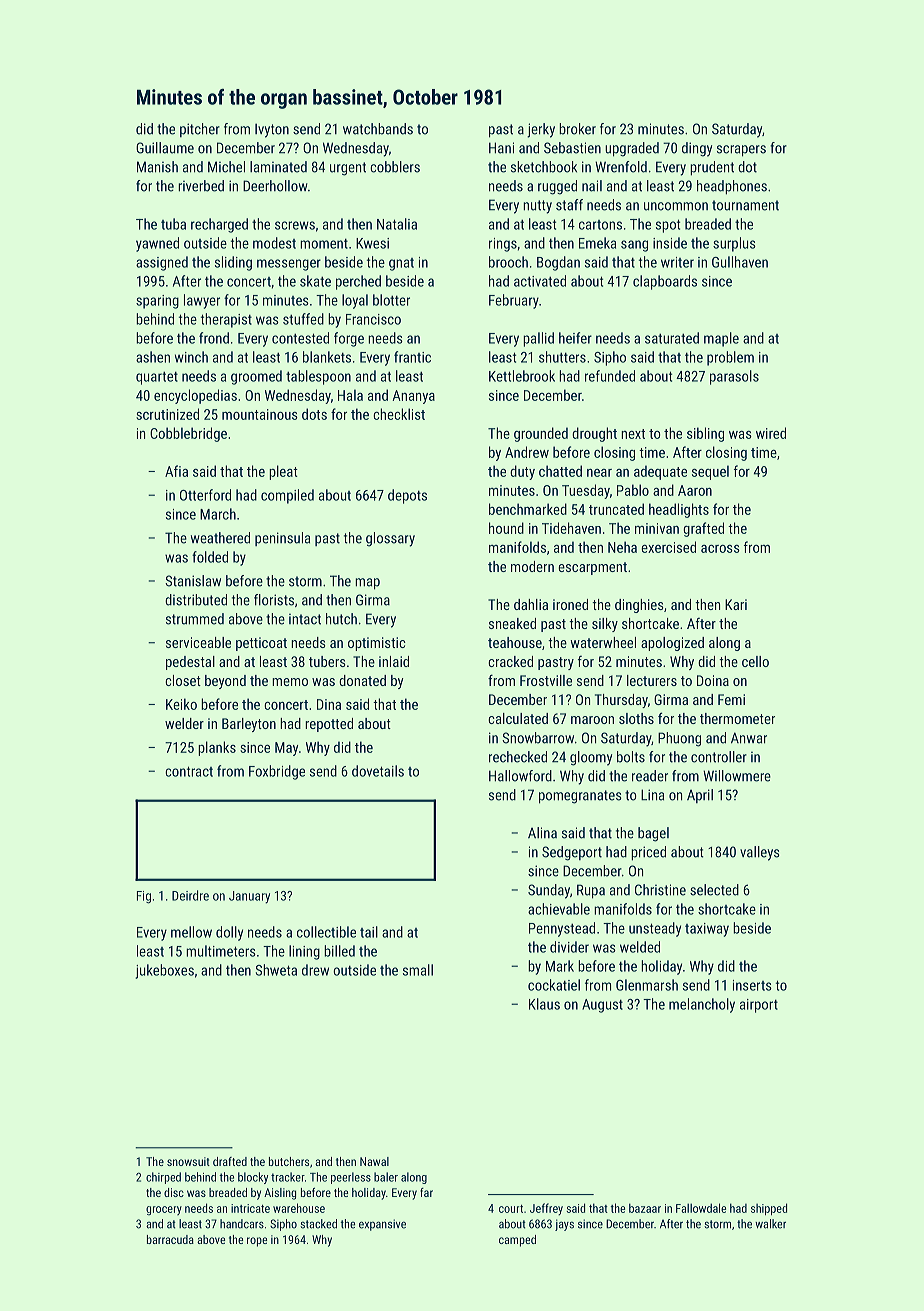 Image resolution: width=924 pixels, height=1311 pixels. What do you see at coordinates (272, 131) in the page?
I see `Ivyton` at bounding box center [272, 131].
